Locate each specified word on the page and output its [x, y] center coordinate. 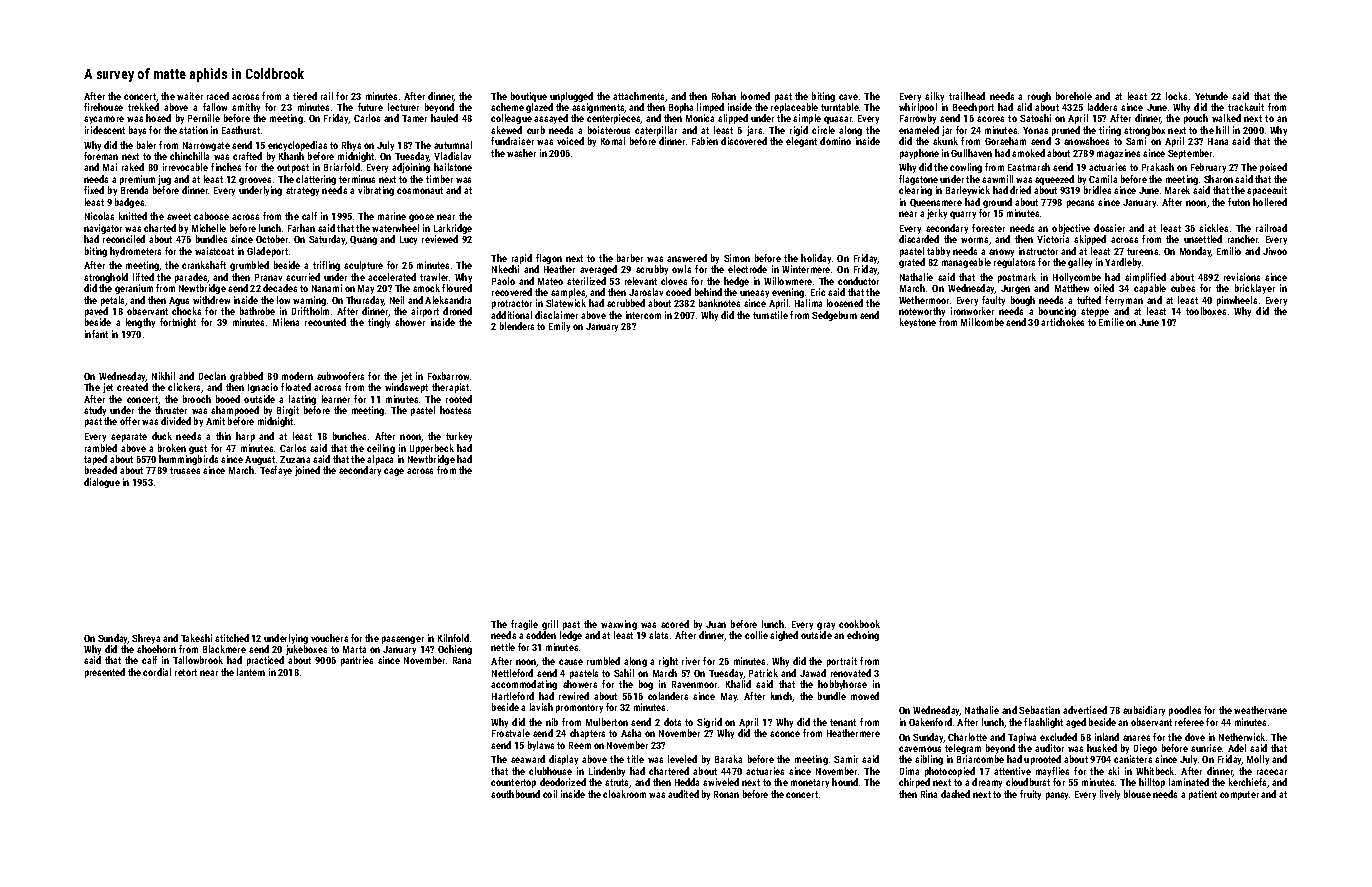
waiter [190, 96]
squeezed [1054, 180]
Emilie [1111, 322]
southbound [515, 794]
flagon [549, 259]
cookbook [859, 624]
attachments [638, 96]
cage [394, 472]
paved [96, 312]
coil [550, 794]
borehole [1074, 96]
